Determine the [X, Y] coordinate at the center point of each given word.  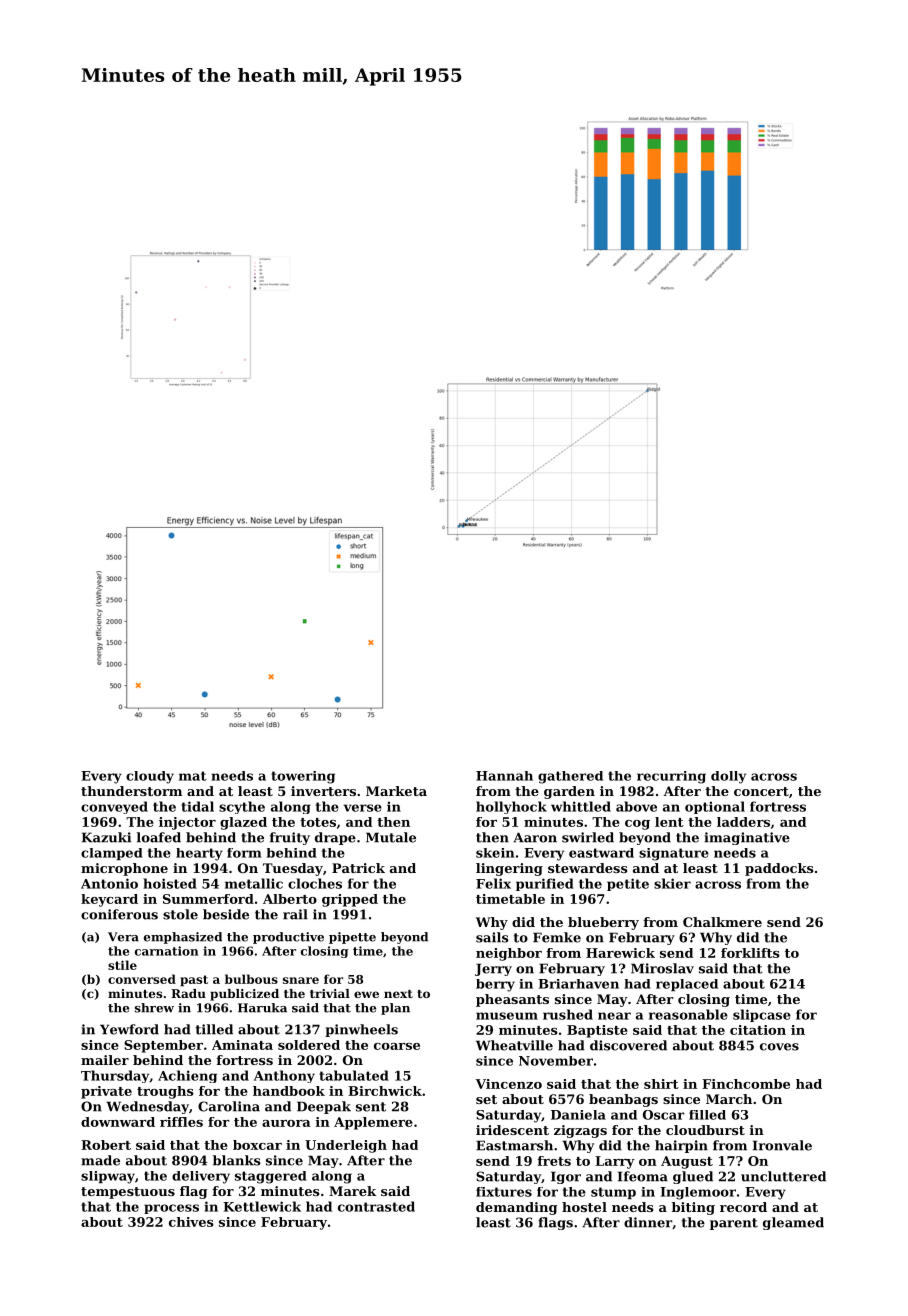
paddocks [779, 869]
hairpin [681, 1146]
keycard [109, 900]
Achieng [187, 1076]
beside [226, 914]
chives [191, 1222]
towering [303, 777]
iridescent [512, 1130]
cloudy [150, 777]
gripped [350, 900]
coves [779, 1047]
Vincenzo [508, 1084]
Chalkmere [722, 922]
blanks [236, 1160]
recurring [671, 777]
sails [492, 937]
